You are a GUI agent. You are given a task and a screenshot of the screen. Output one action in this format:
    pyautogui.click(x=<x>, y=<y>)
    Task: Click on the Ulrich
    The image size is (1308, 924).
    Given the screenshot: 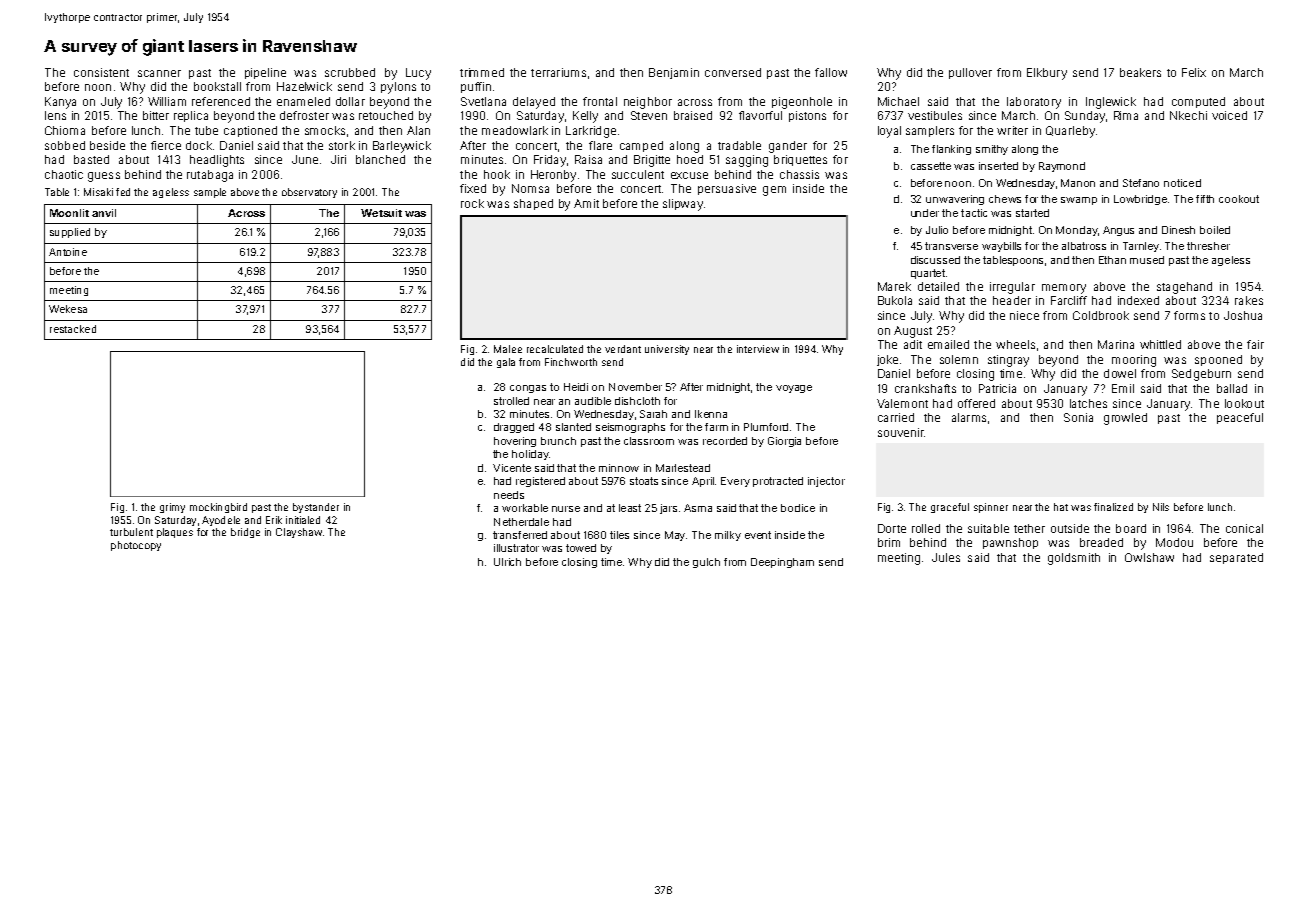 What is the action you would take?
    pyautogui.click(x=507, y=562)
